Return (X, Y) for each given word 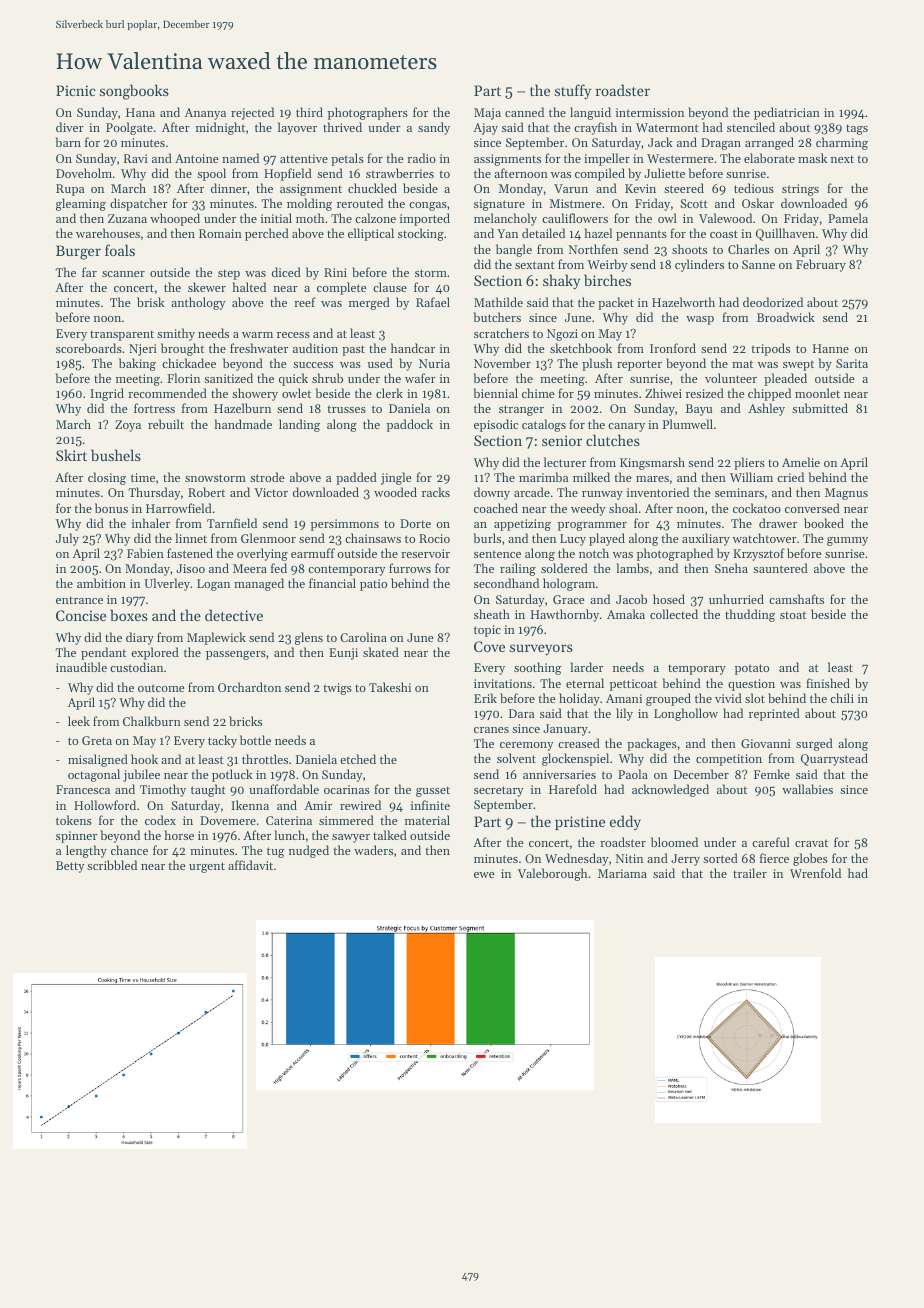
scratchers (501, 333)
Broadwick (786, 317)
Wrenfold (815, 873)
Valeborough (552, 874)
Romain (220, 233)
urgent (207, 867)
